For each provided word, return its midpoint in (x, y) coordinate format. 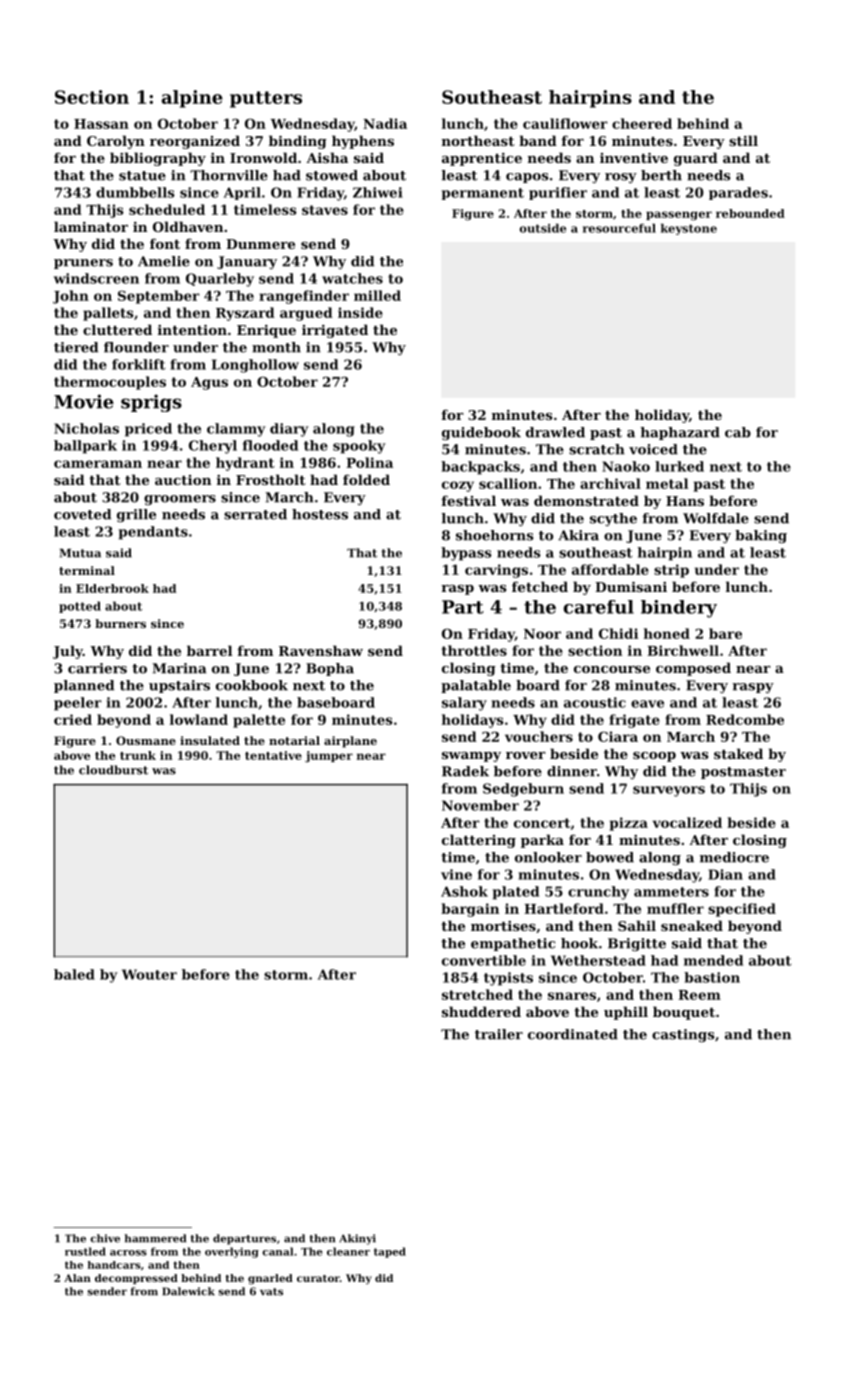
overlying (232, 1252)
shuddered (481, 1011)
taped (390, 1252)
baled (74, 974)
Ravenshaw (321, 650)
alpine (192, 99)
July (68, 652)
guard (696, 159)
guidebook (481, 433)
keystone (689, 229)
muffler (675, 908)
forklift (139, 364)
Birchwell (683, 650)
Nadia (385, 123)
